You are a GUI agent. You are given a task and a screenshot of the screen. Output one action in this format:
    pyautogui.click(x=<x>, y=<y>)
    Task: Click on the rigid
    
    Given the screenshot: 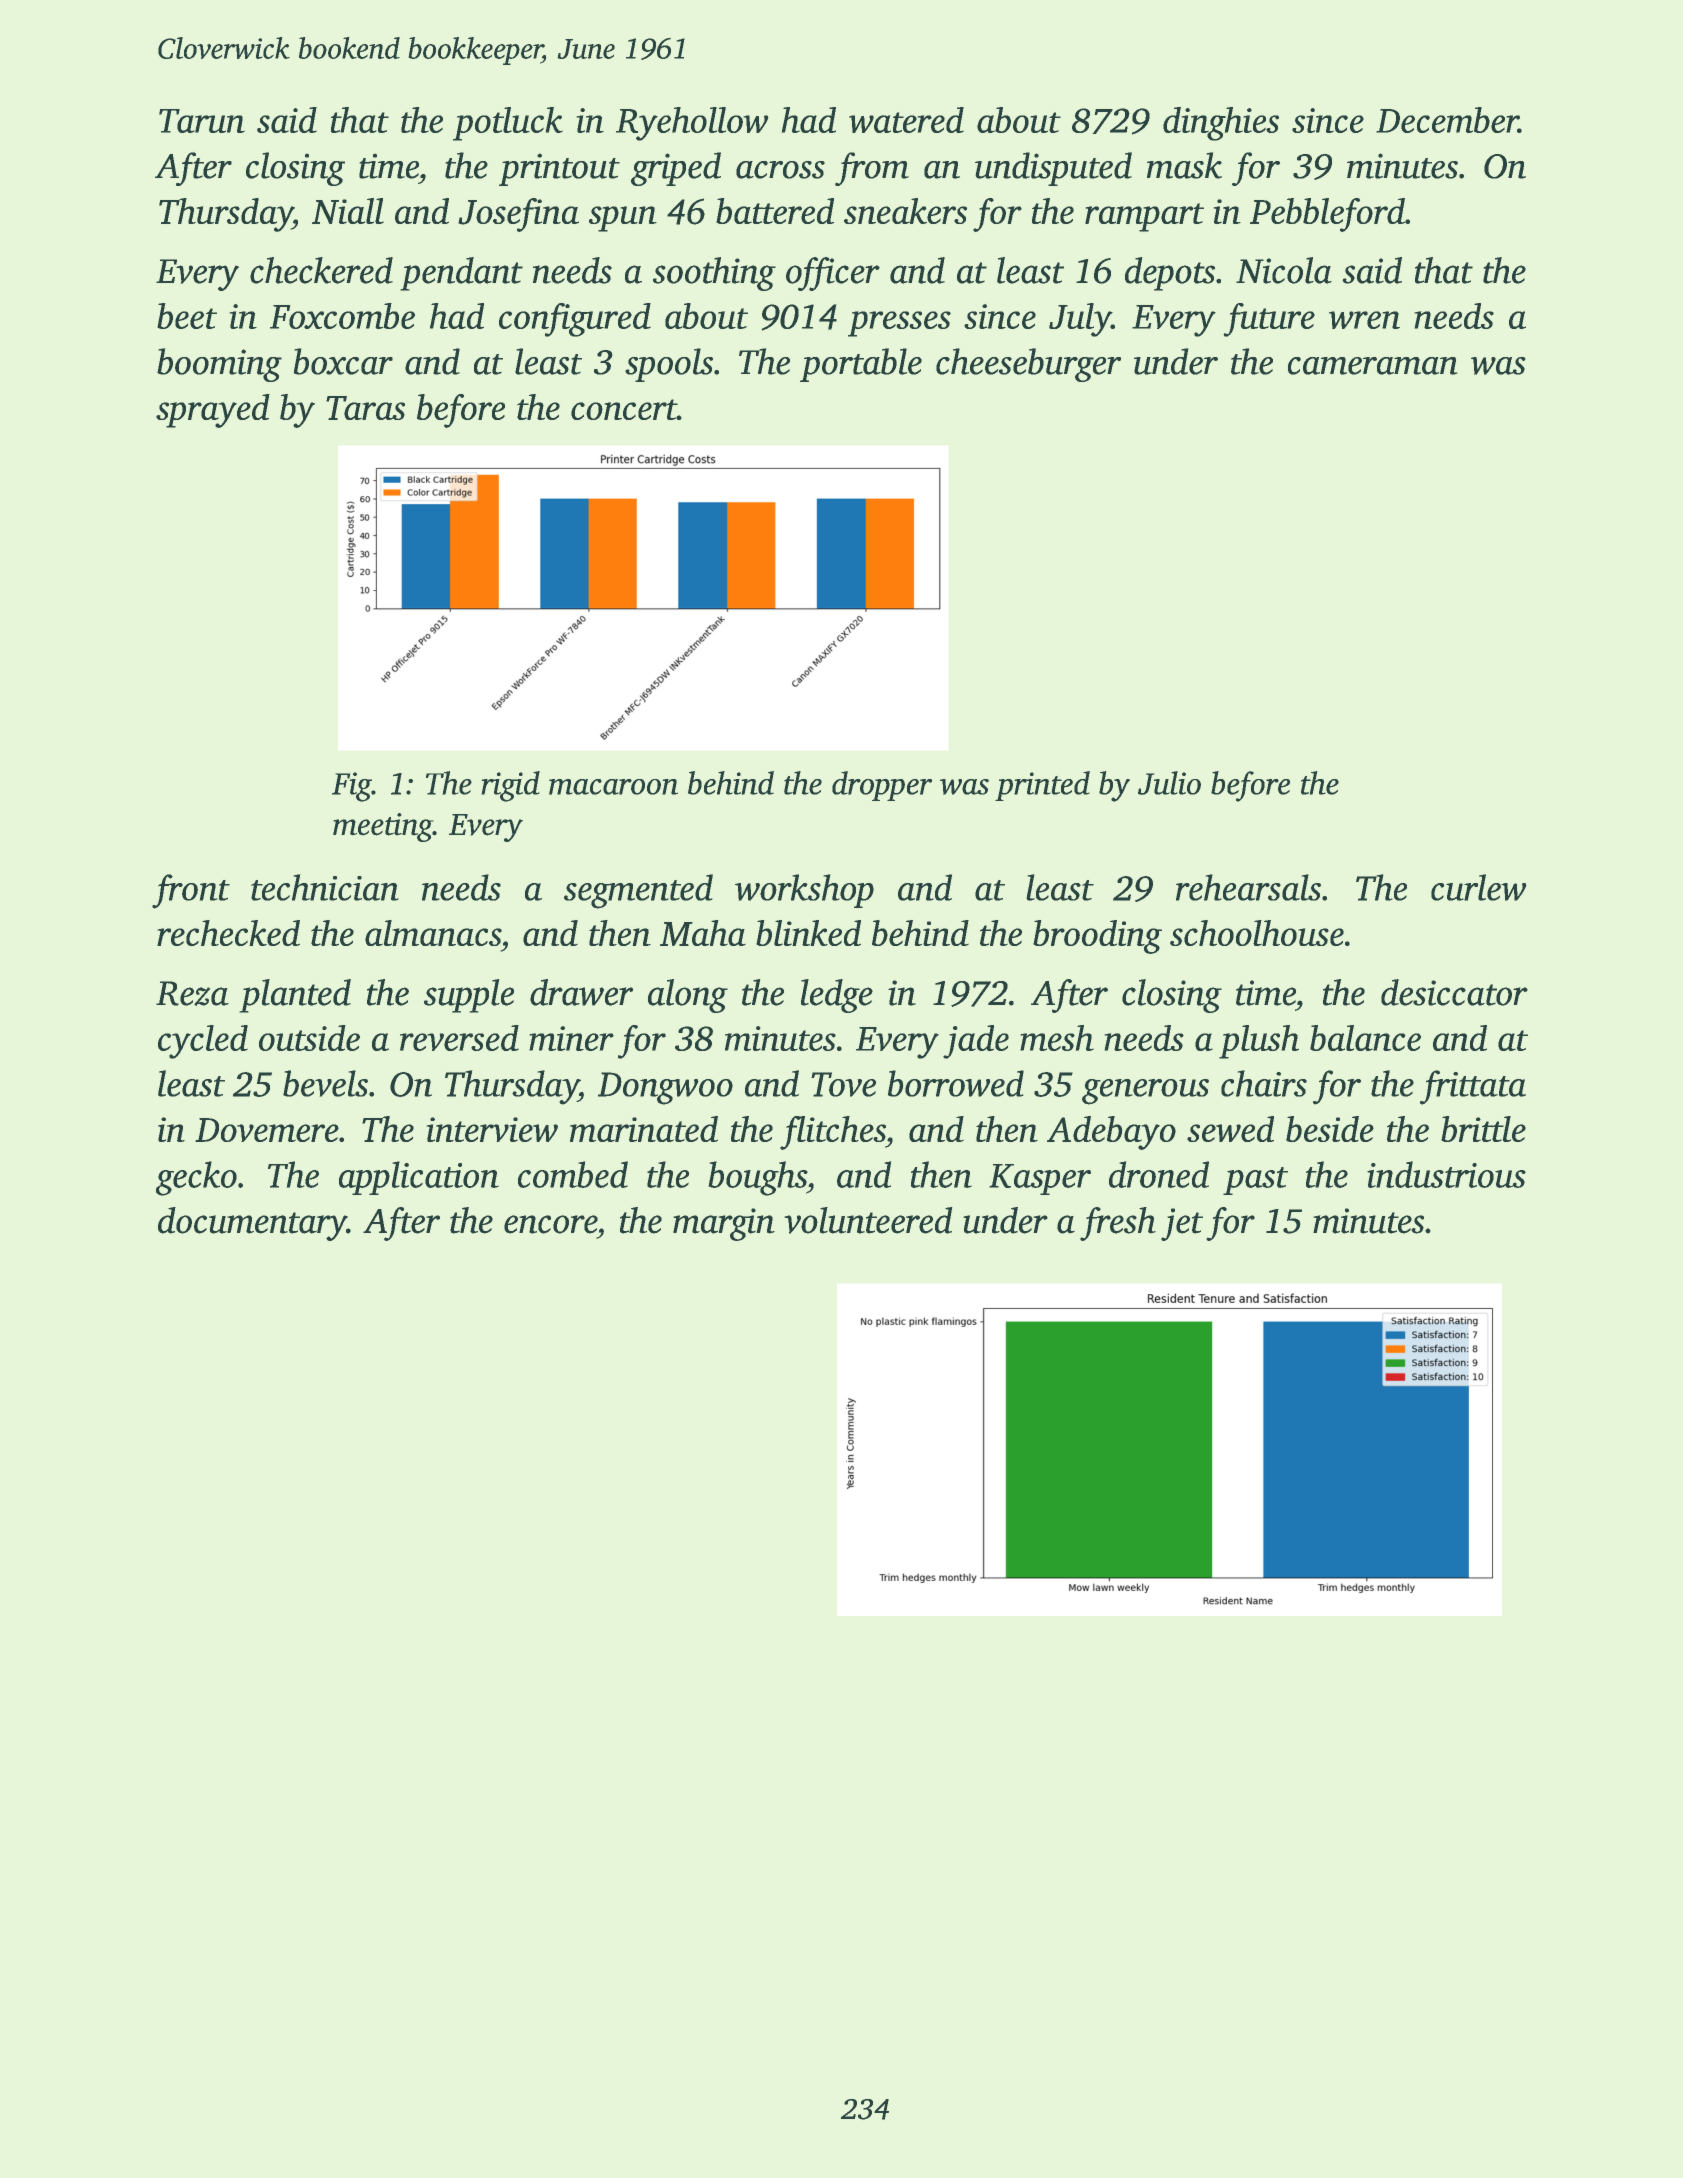 What is the action you would take?
    pyautogui.click(x=511, y=786)
